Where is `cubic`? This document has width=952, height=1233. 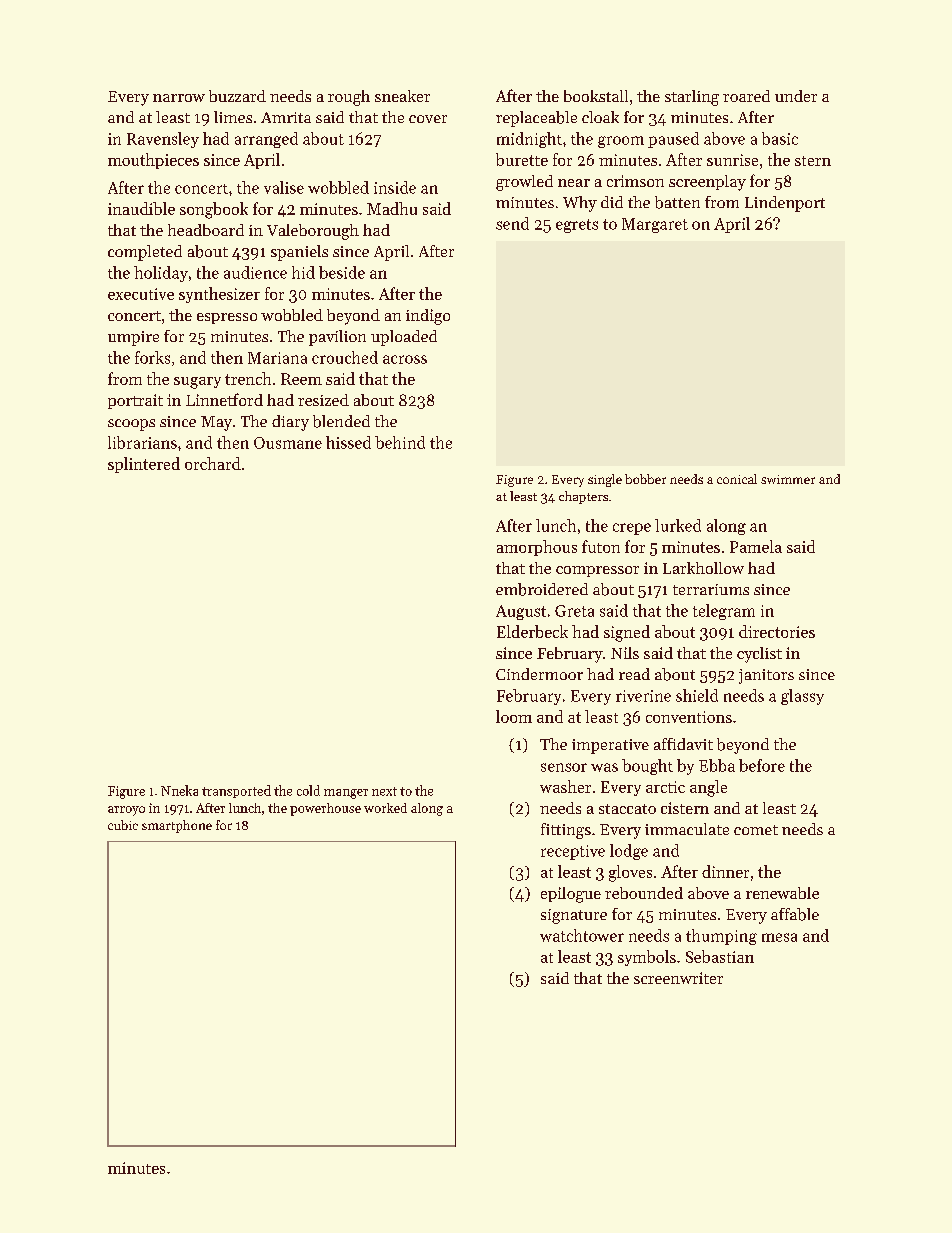
cubic is located at coordinates (123, 825).
